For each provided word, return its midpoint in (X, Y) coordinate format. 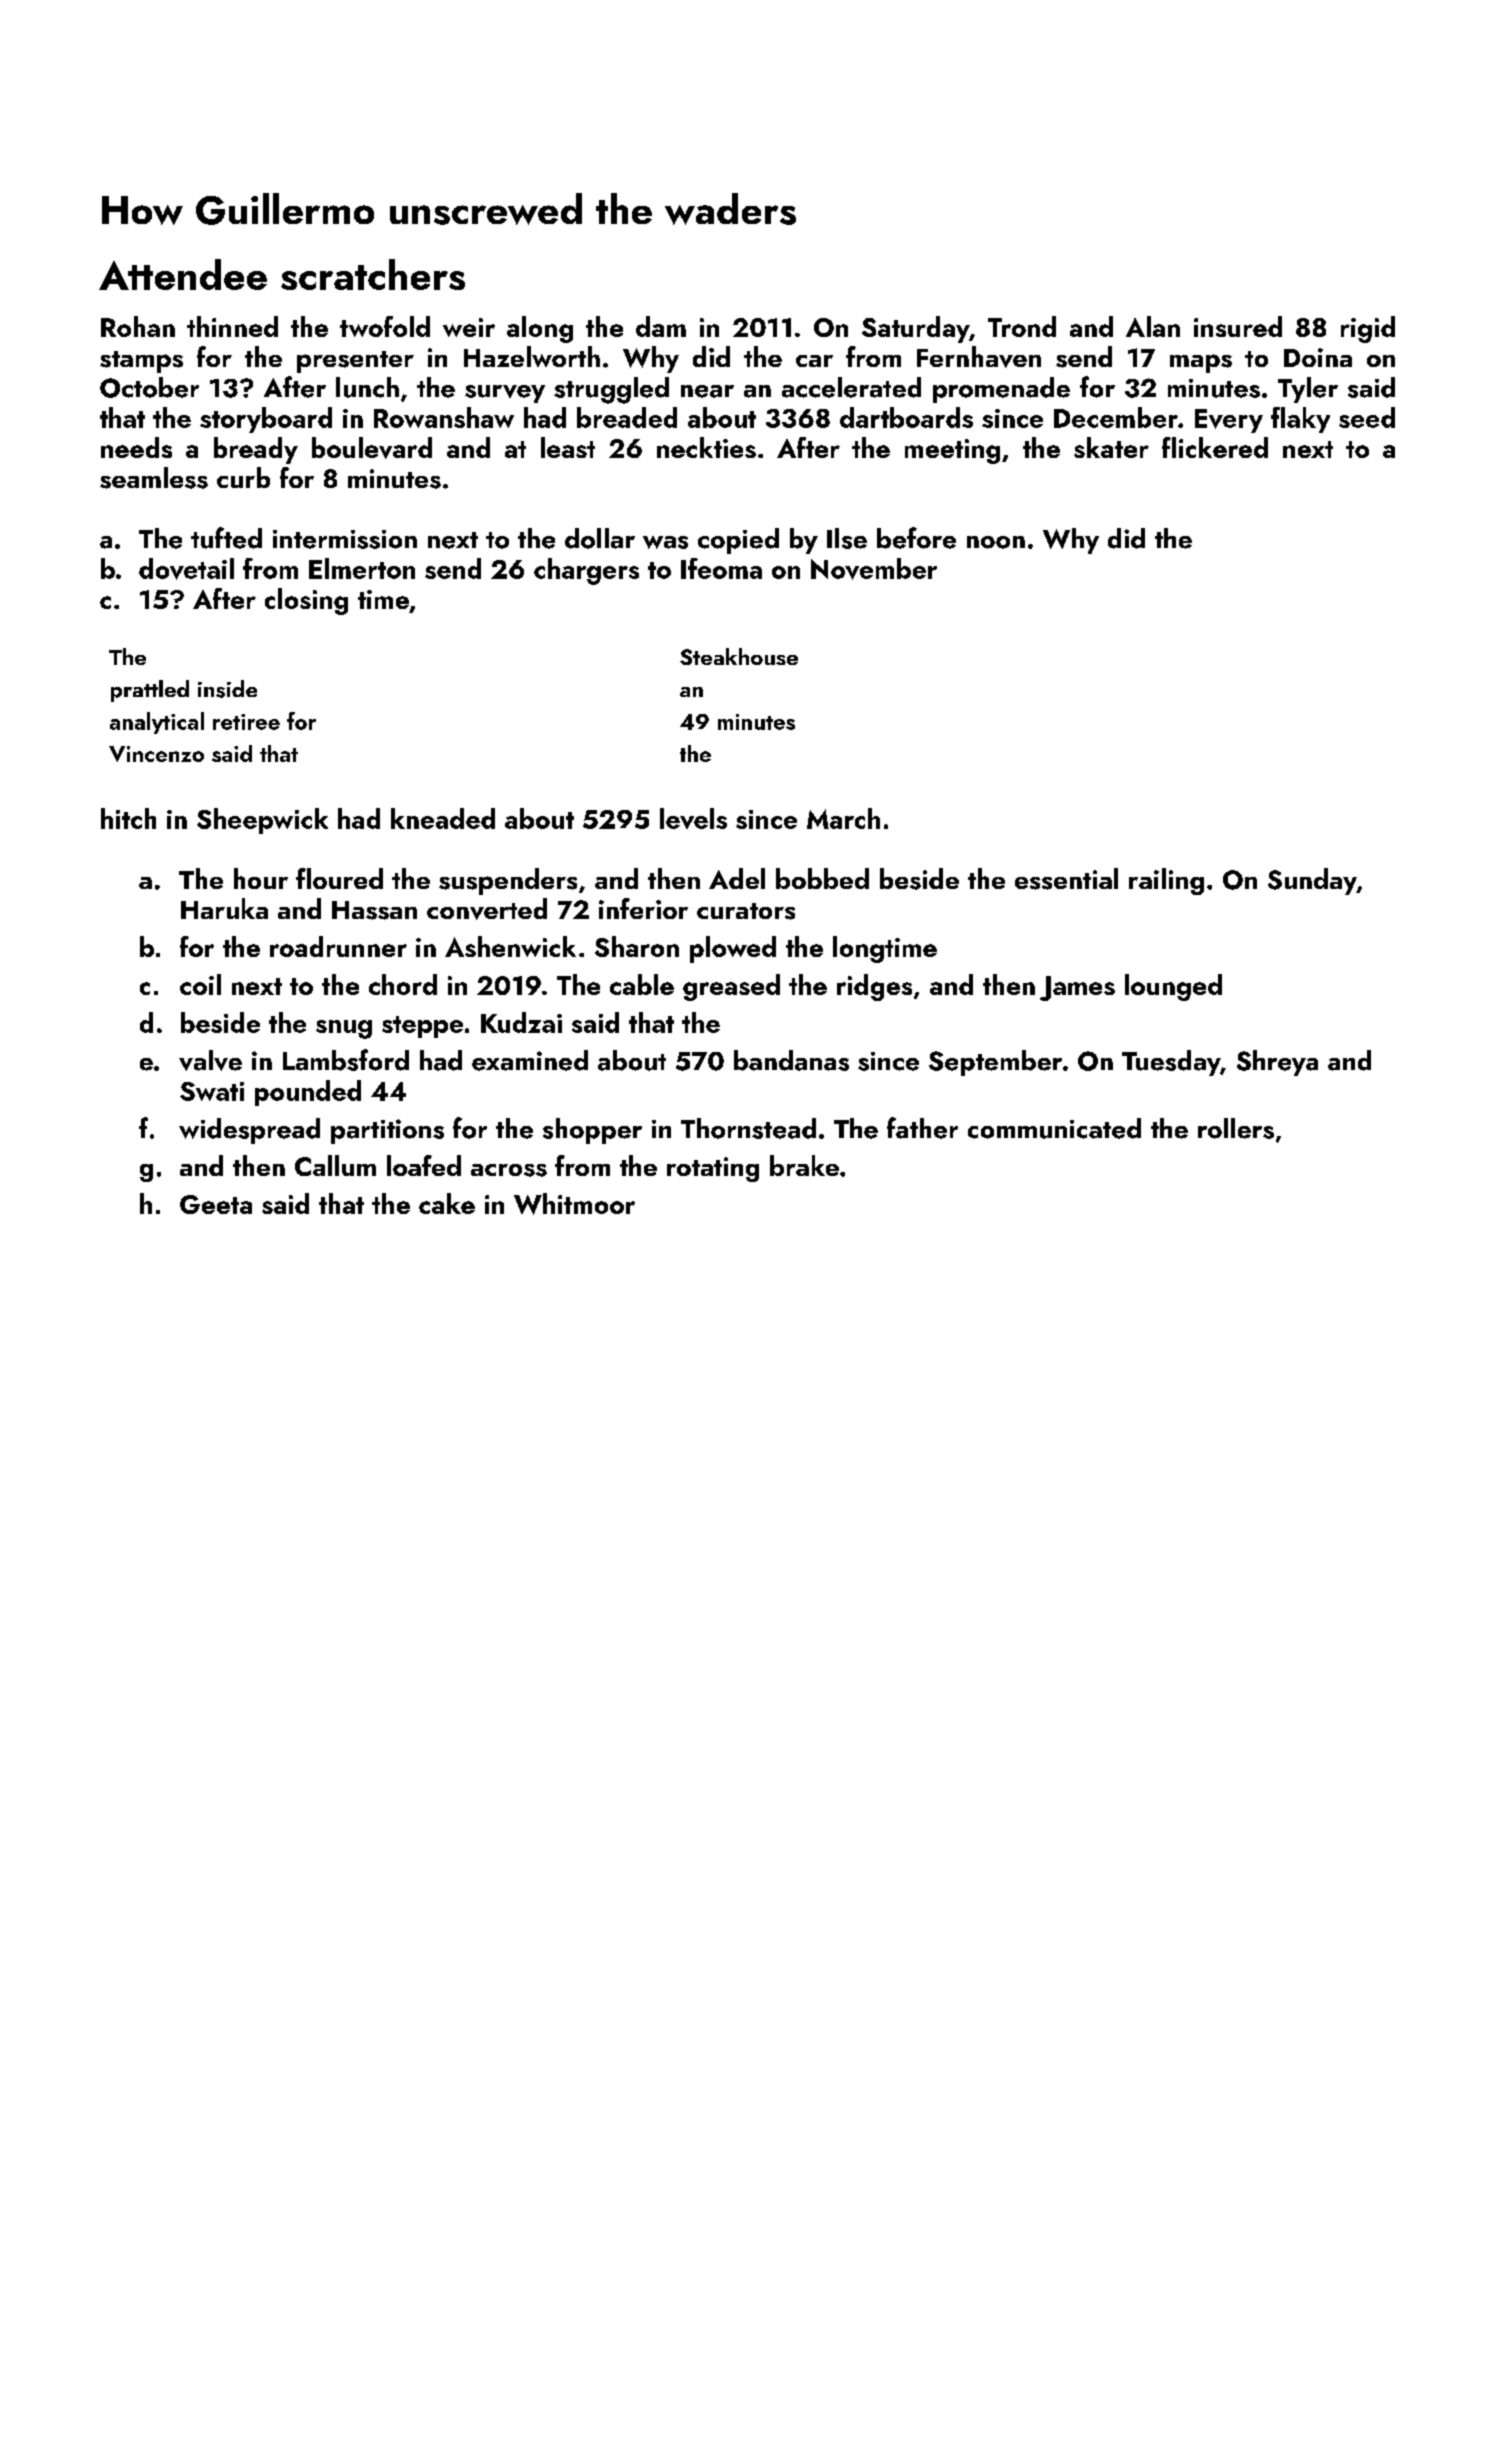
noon (996, 542)
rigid (1368, 329)
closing (306, 601)
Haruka (224, 908)
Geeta (216, 1204)
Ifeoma (721, 568)
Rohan (138, 326)
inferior (643, 908)
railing (1166, 881)
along (540, 329)
